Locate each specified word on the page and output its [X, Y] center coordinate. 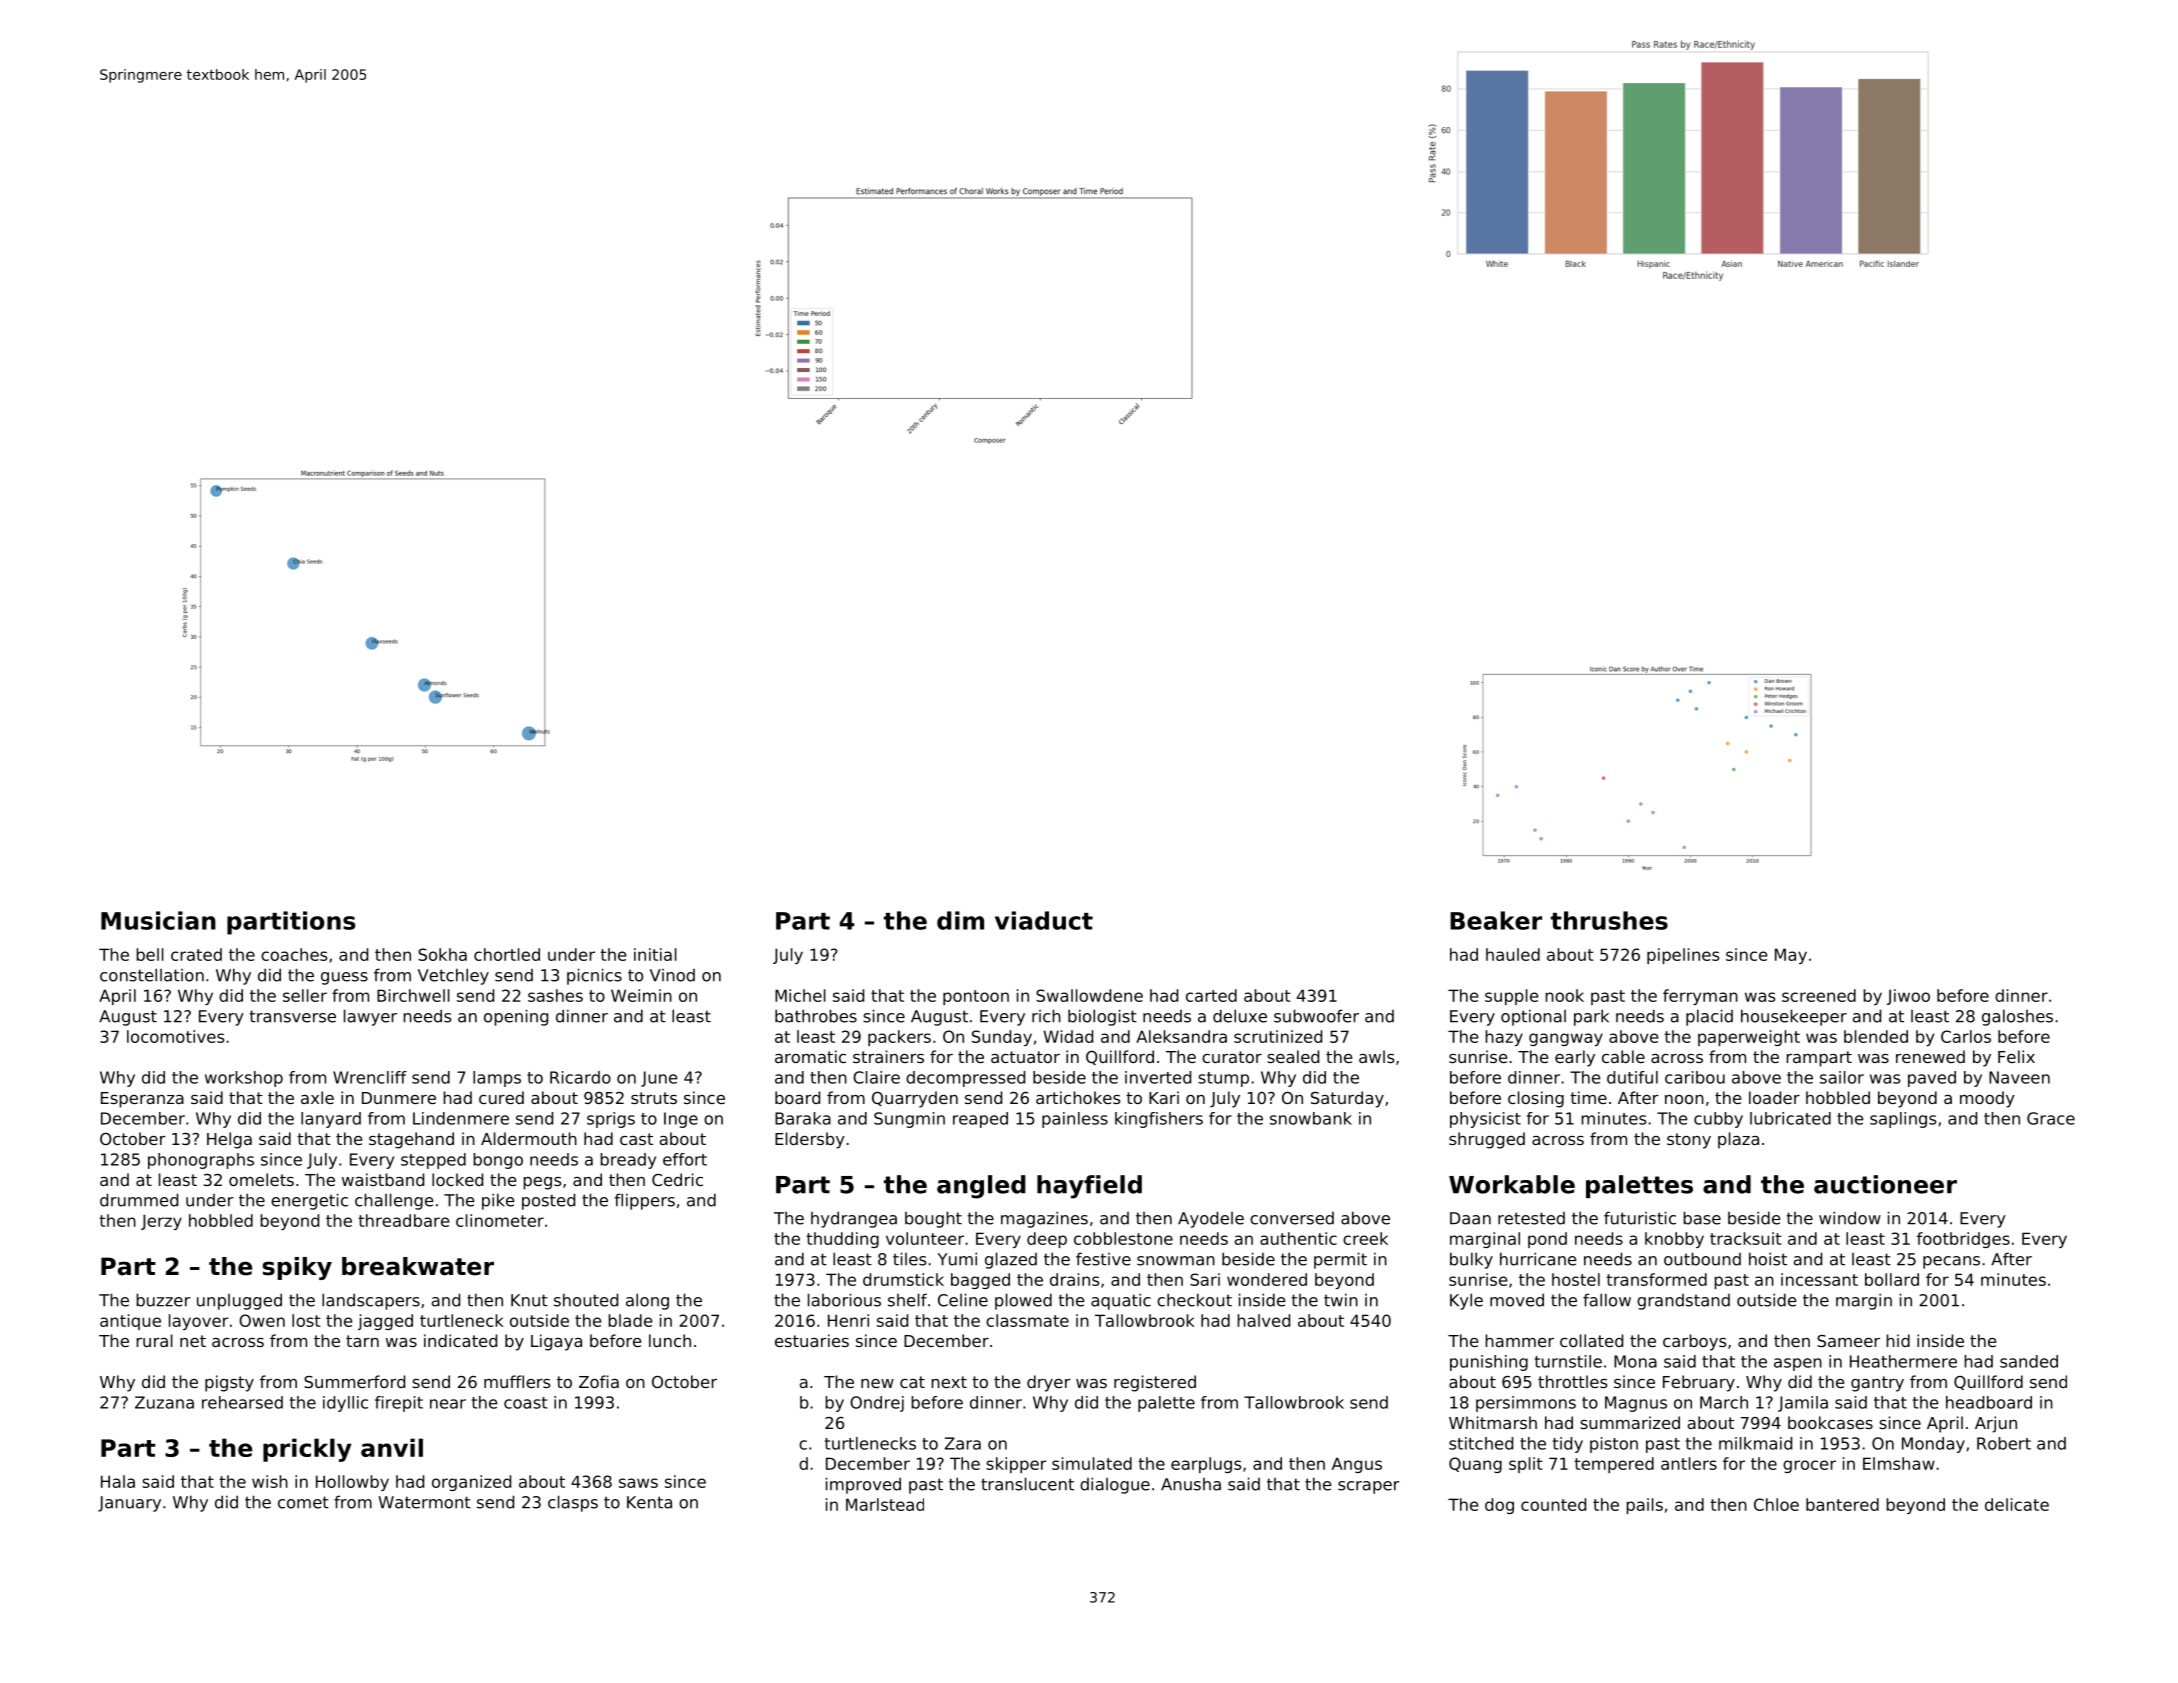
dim [960, 920]
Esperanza [142, 1100]
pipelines [1683, 956]
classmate [1027, 1320]
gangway [1566, 1039]
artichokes [1078, 1097]
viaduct [1044, 920]
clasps [573, 1503]
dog [1499, 1506]
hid [1898, 1340]
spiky [297, 1268]
